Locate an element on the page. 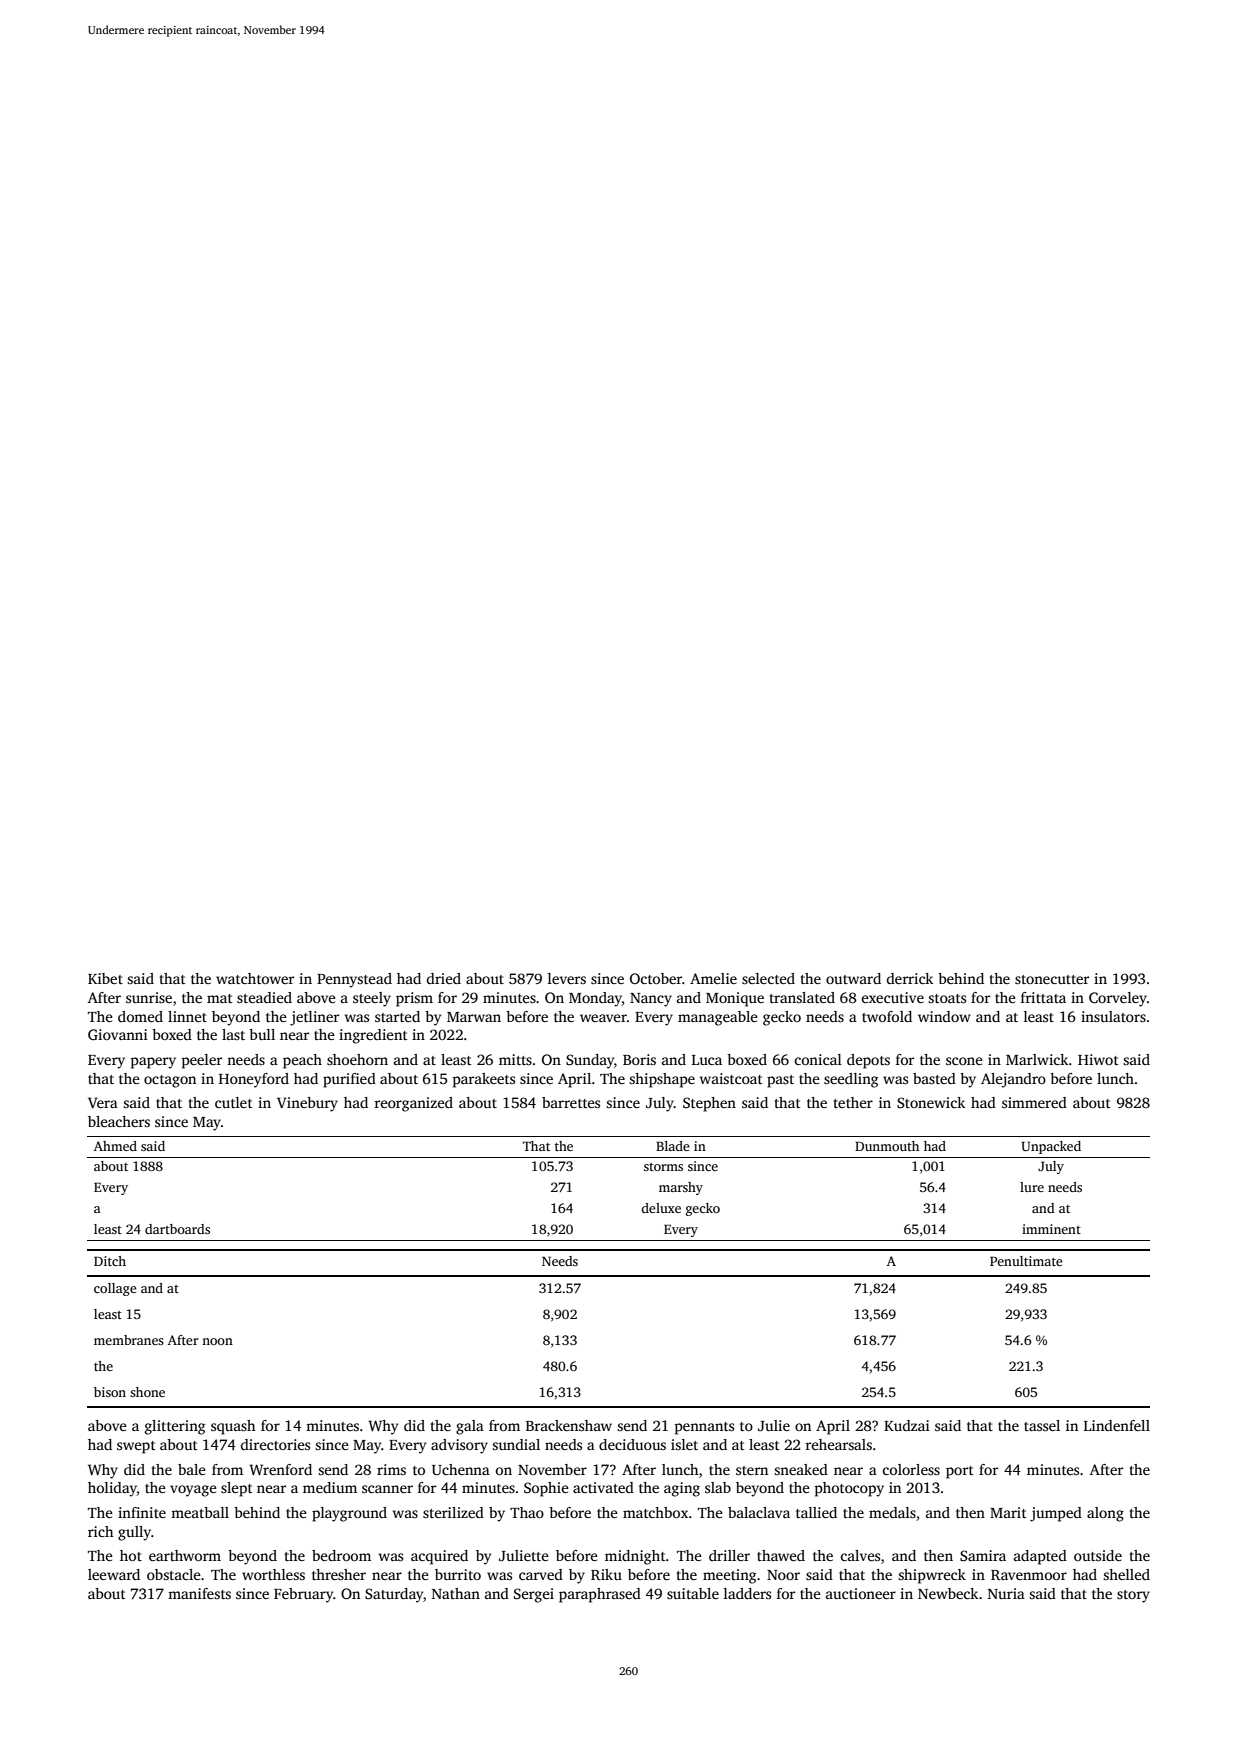 The height and width of the document is (1751, 1238). ladders is located at coordinates (747, 1593).
